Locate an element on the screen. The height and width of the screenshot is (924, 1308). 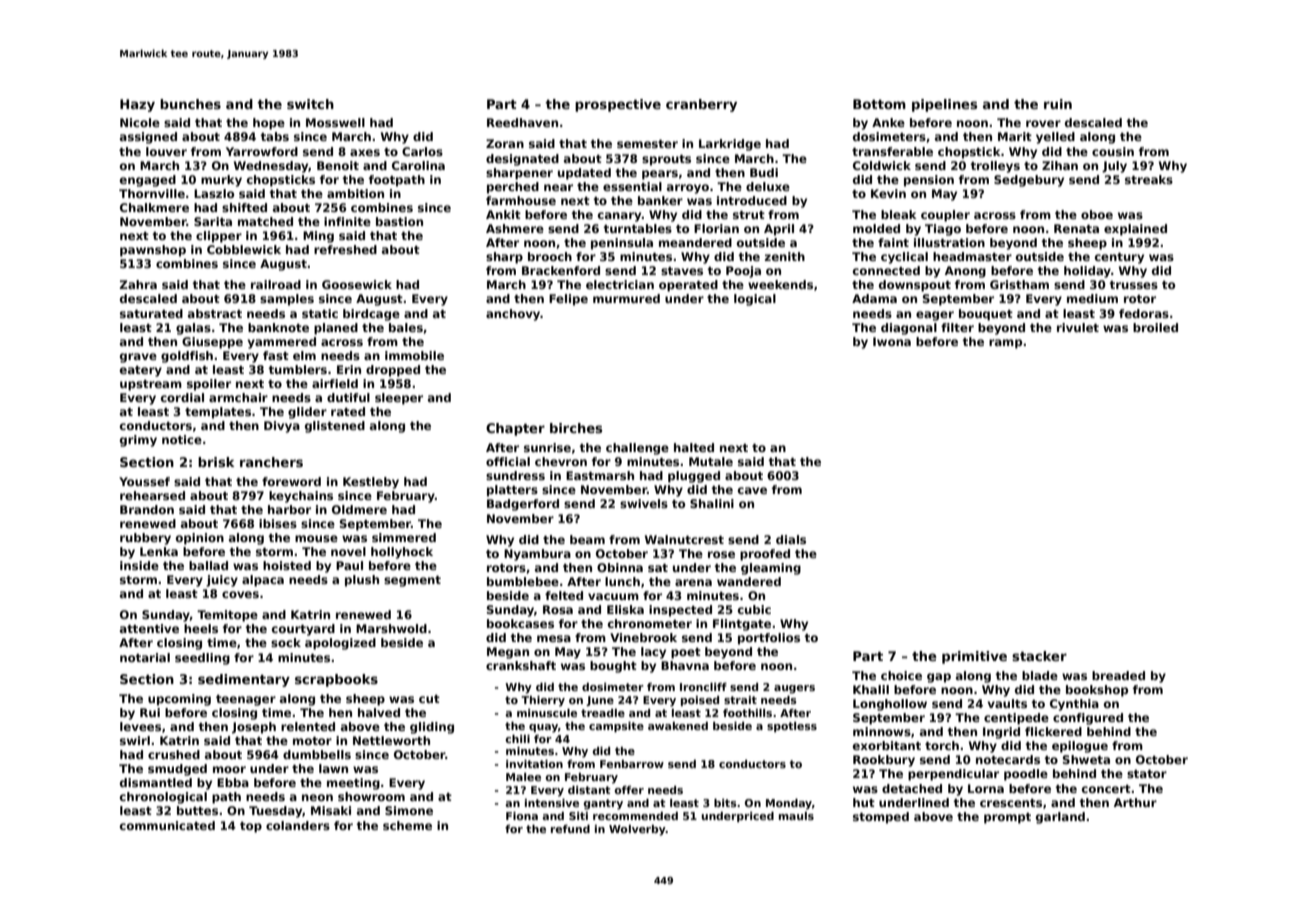
cranberry is located at coordinates (701, 105).
